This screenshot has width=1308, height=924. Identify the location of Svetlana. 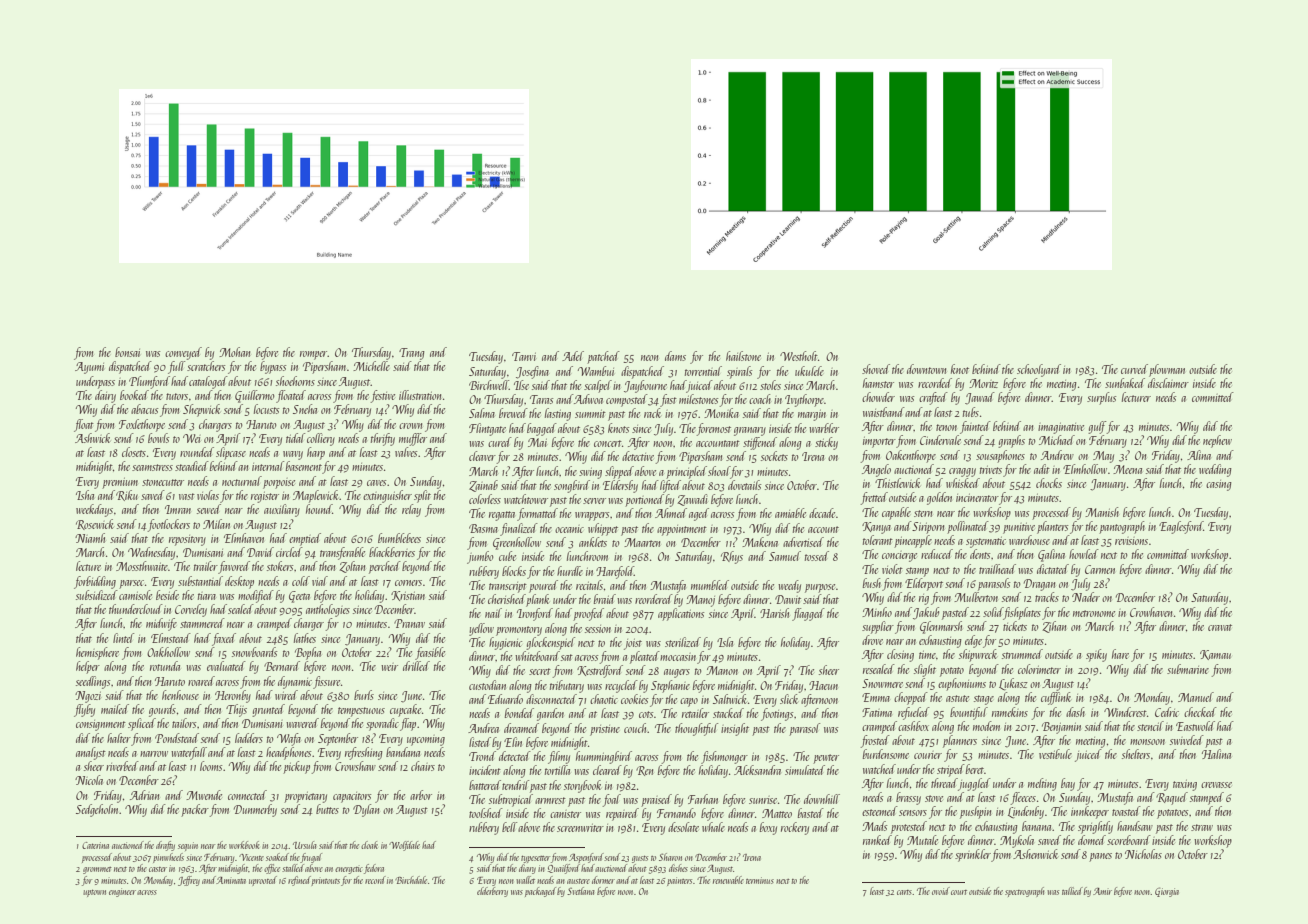
(581, 891).
